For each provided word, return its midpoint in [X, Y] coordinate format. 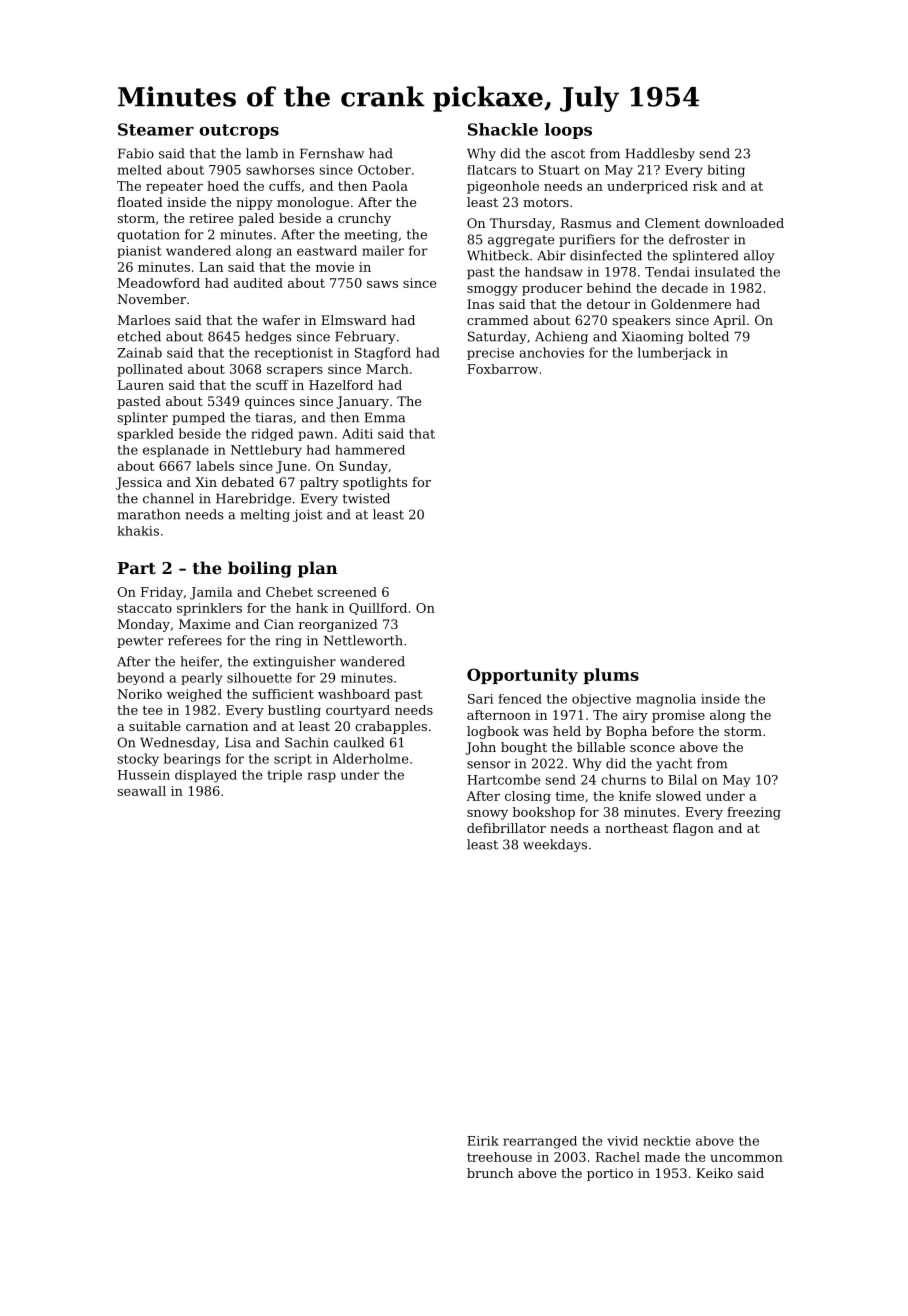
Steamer [156, 129]
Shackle [503, 129]
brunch [490, 1173]
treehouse [499, 1157]
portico [610, 1174]
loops [568, 131]
